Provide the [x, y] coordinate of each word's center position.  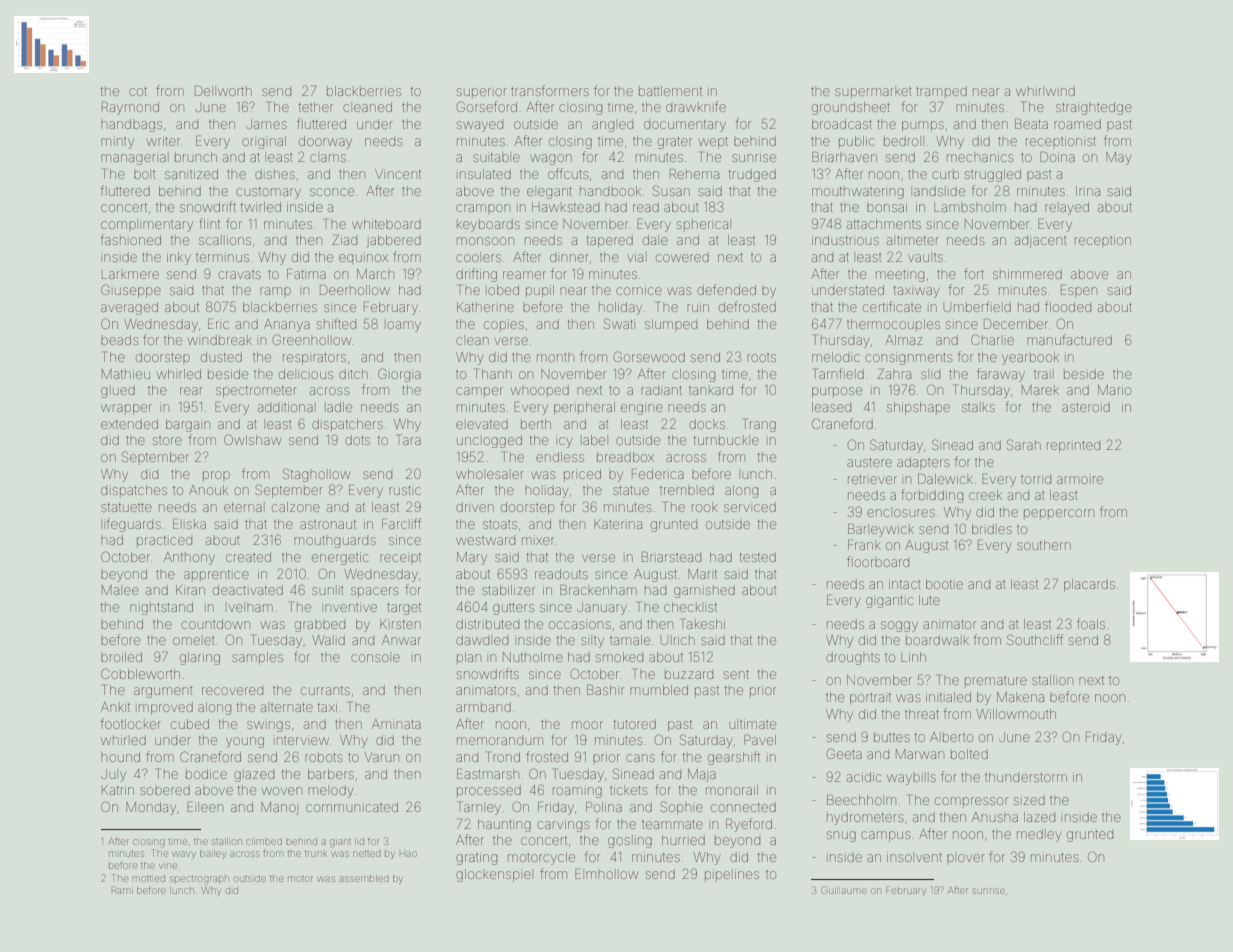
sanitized [191, 174]
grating [476, 858]
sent [736, 674]
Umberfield [977, 306]
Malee [120, 590]
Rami [122, 890]
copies [504, 325]
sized [1029, 800]
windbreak [220, 340]
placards [1089, 585]
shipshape [918, 408]
